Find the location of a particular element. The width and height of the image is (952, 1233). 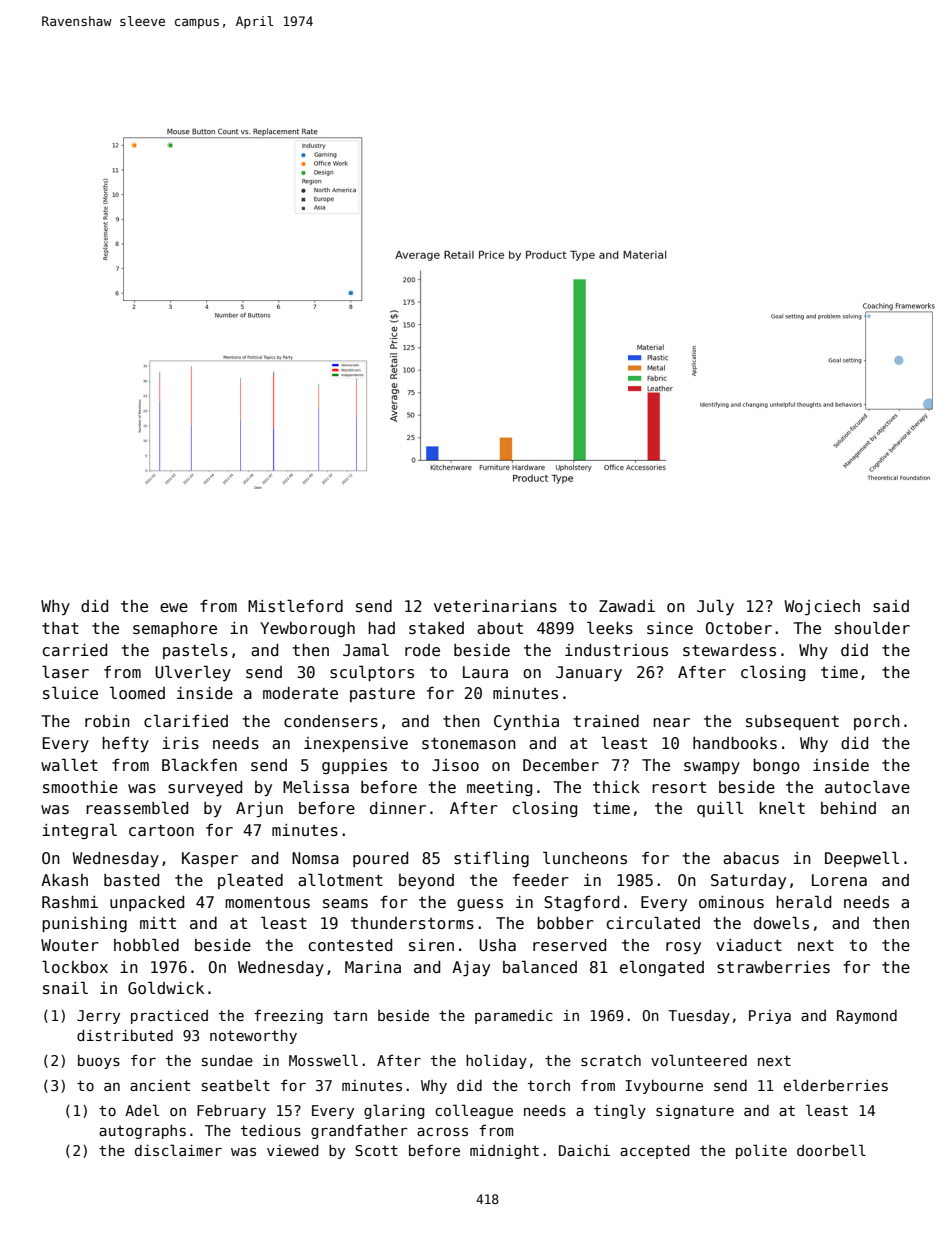

midnight is located at coordinates (504, 1152).
